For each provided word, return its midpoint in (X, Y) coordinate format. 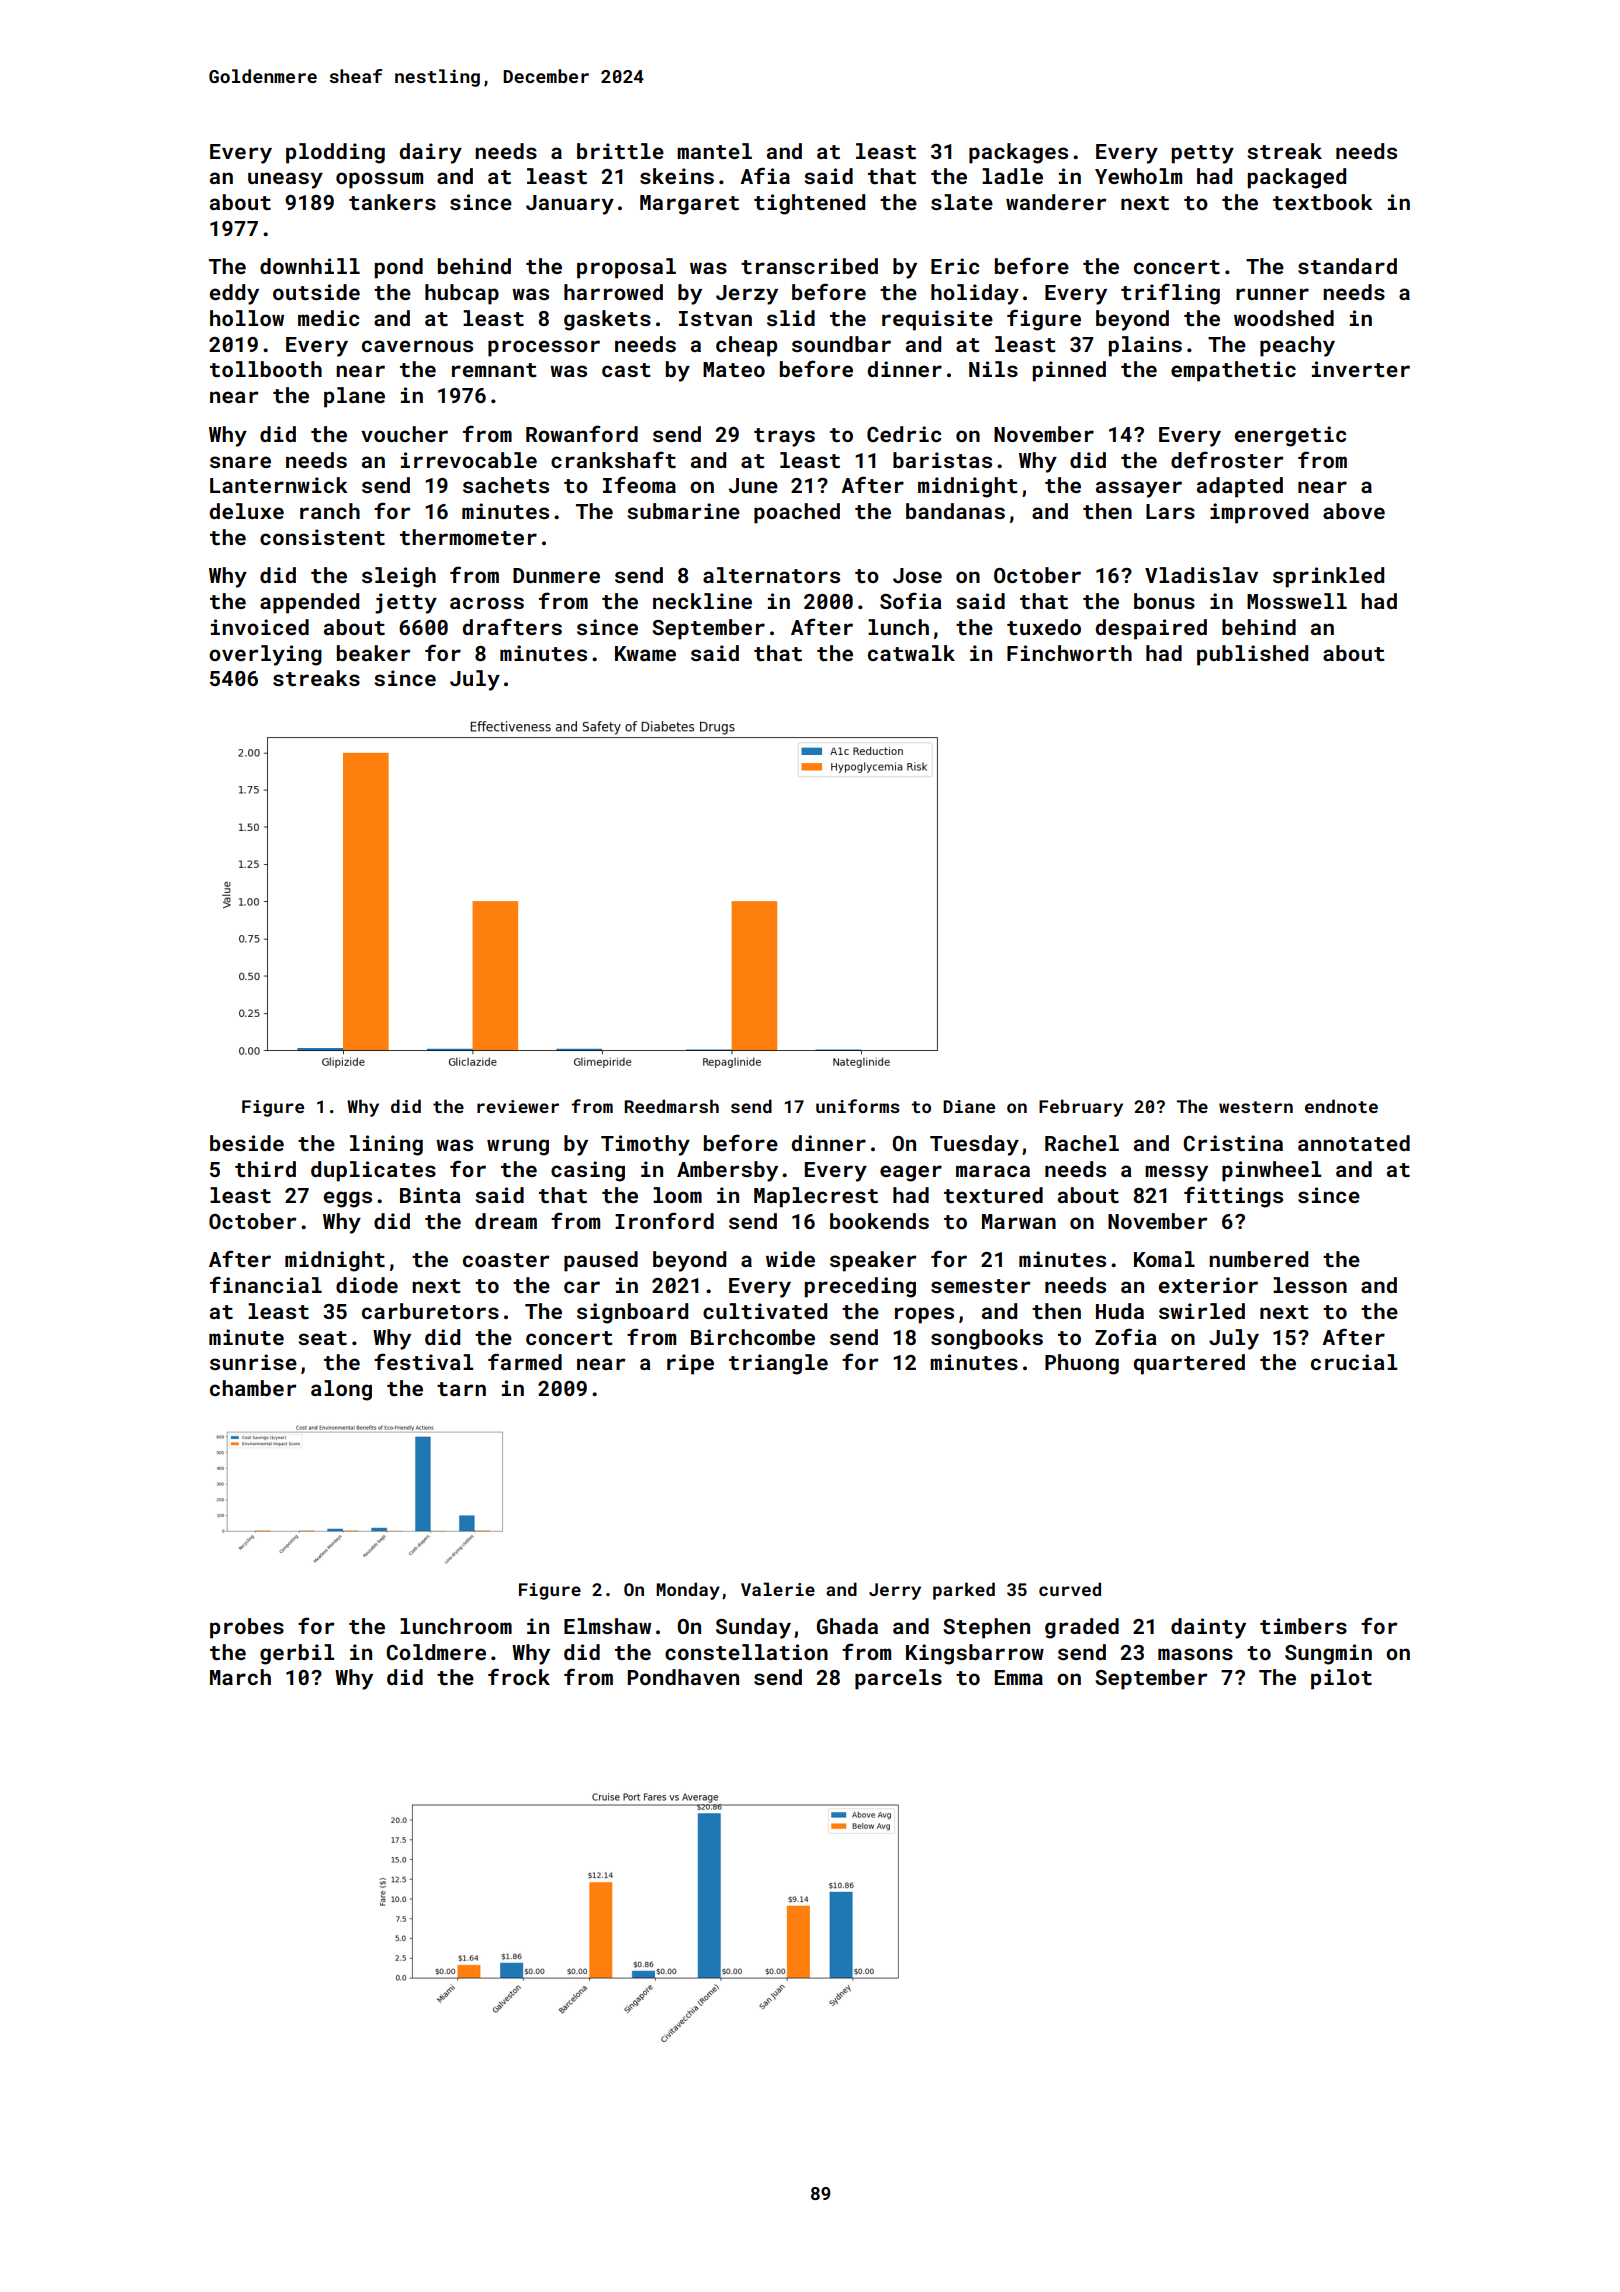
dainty (1208, 1628)
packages (1018, 153)
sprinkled (1328, 577)
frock (519, 1676)
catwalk (911, 653)
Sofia (911, 600)
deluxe (246, 511)
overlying (265, 655)
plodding (335, 153)
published (1252, 655)
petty (1202, 154)
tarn (461, 1389)
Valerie (778, 1589)
